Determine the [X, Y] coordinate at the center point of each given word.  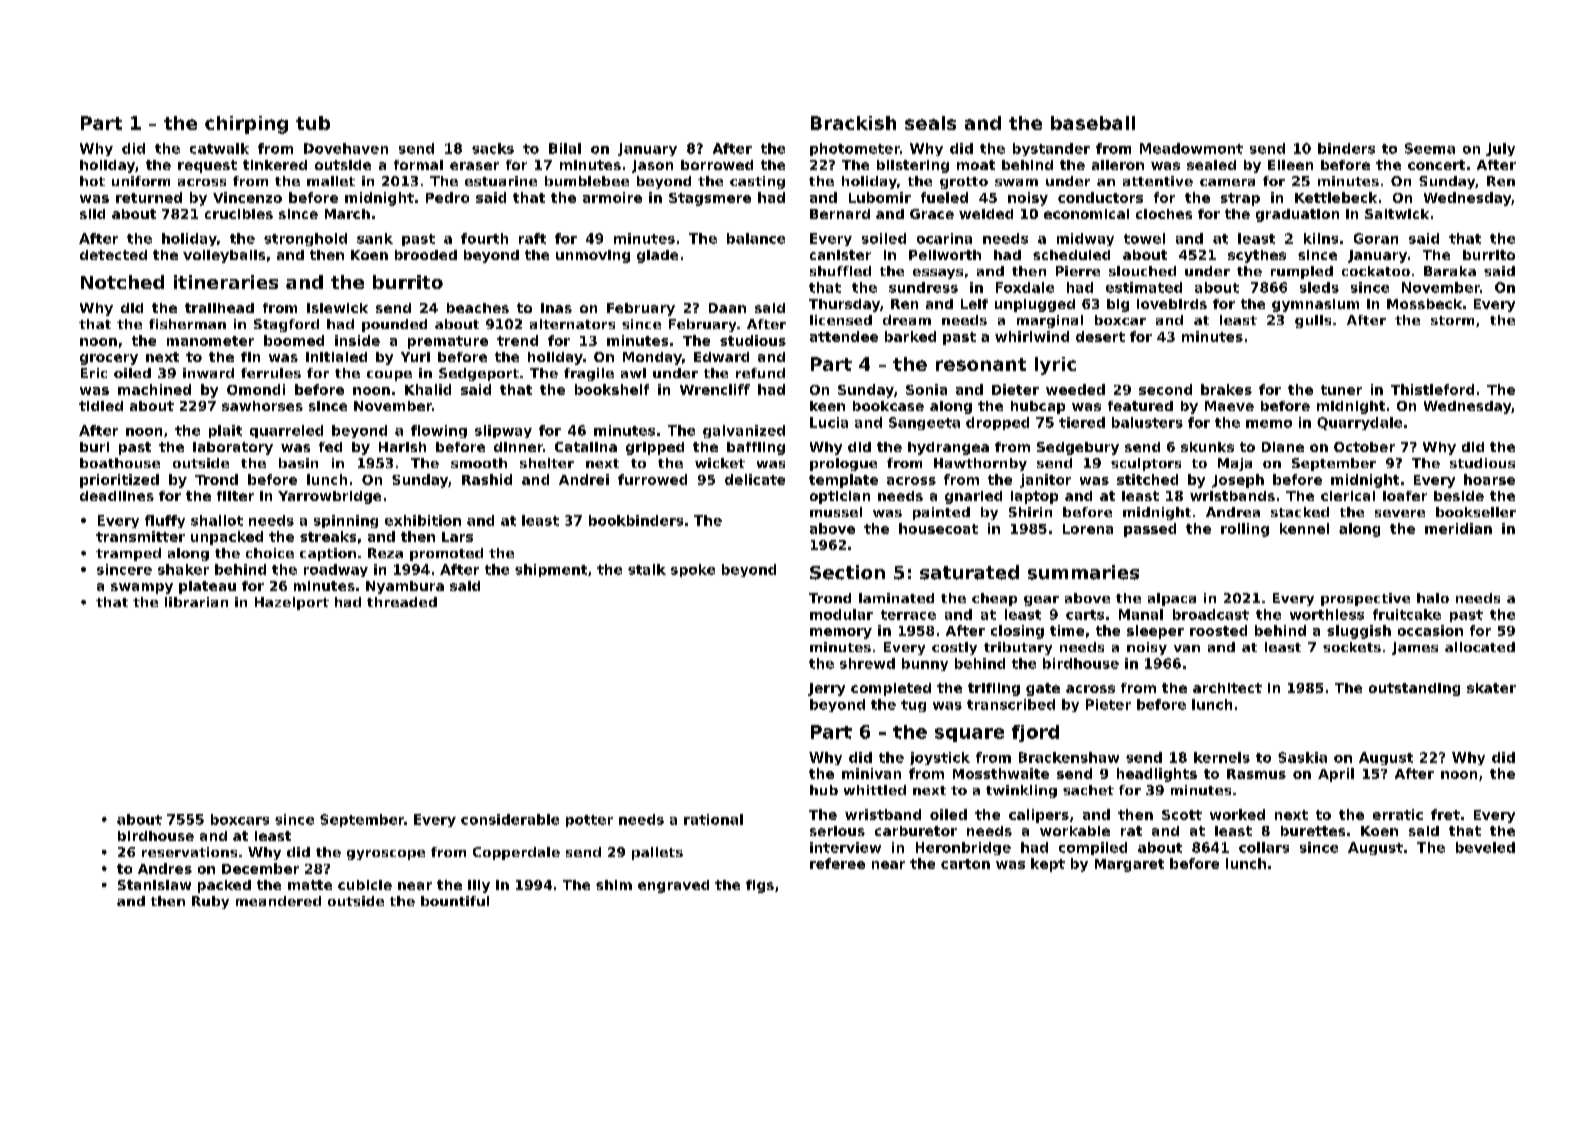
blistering [913, 166]
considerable [510, 819]
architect [1227, 688]
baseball [1093, 123]
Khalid [428, 389]
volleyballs [224, 256]
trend [517, 340]
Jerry [826, 689]
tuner [1341, 390]
